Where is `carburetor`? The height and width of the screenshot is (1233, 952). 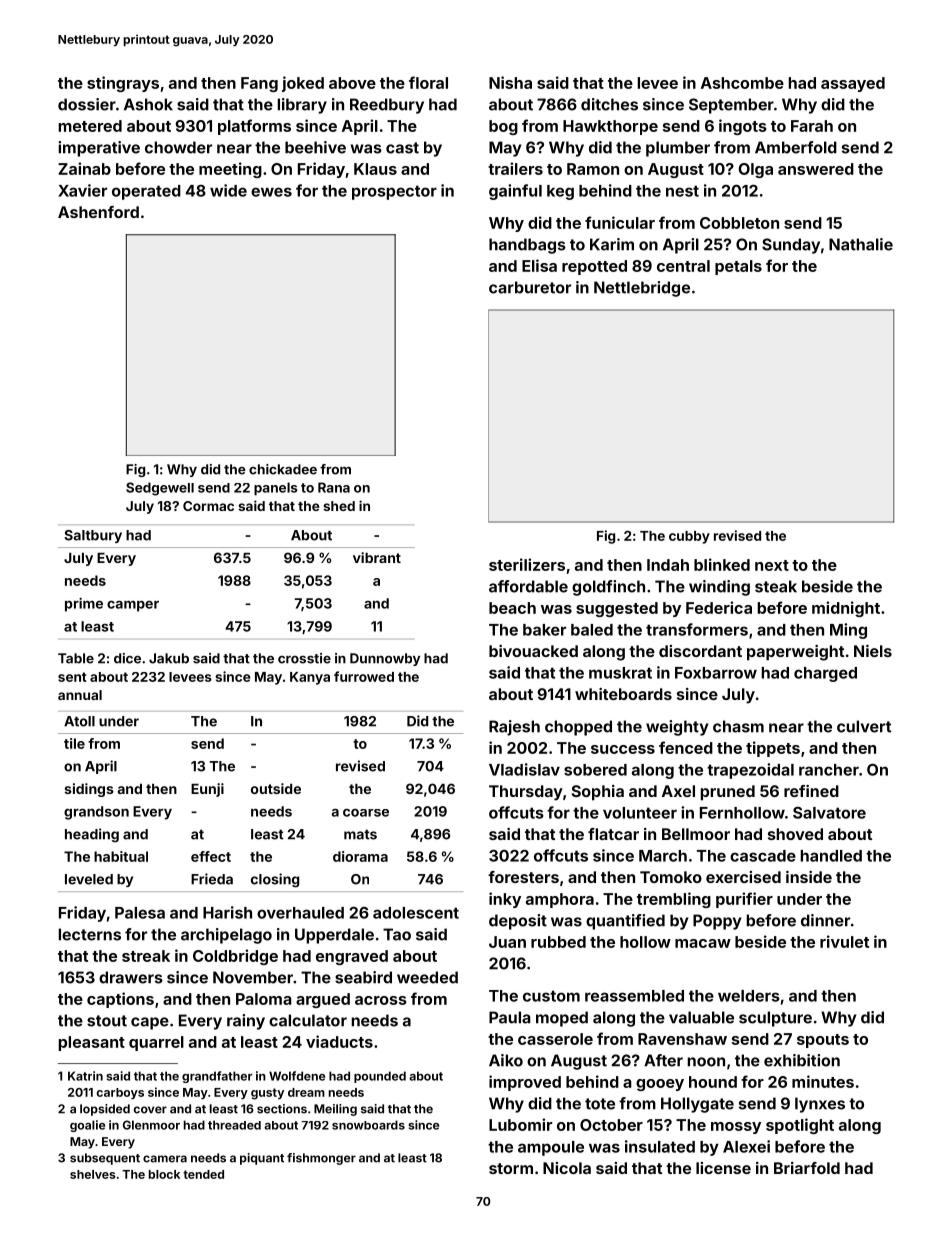 carburetor is located at coordinates (530, 287).
